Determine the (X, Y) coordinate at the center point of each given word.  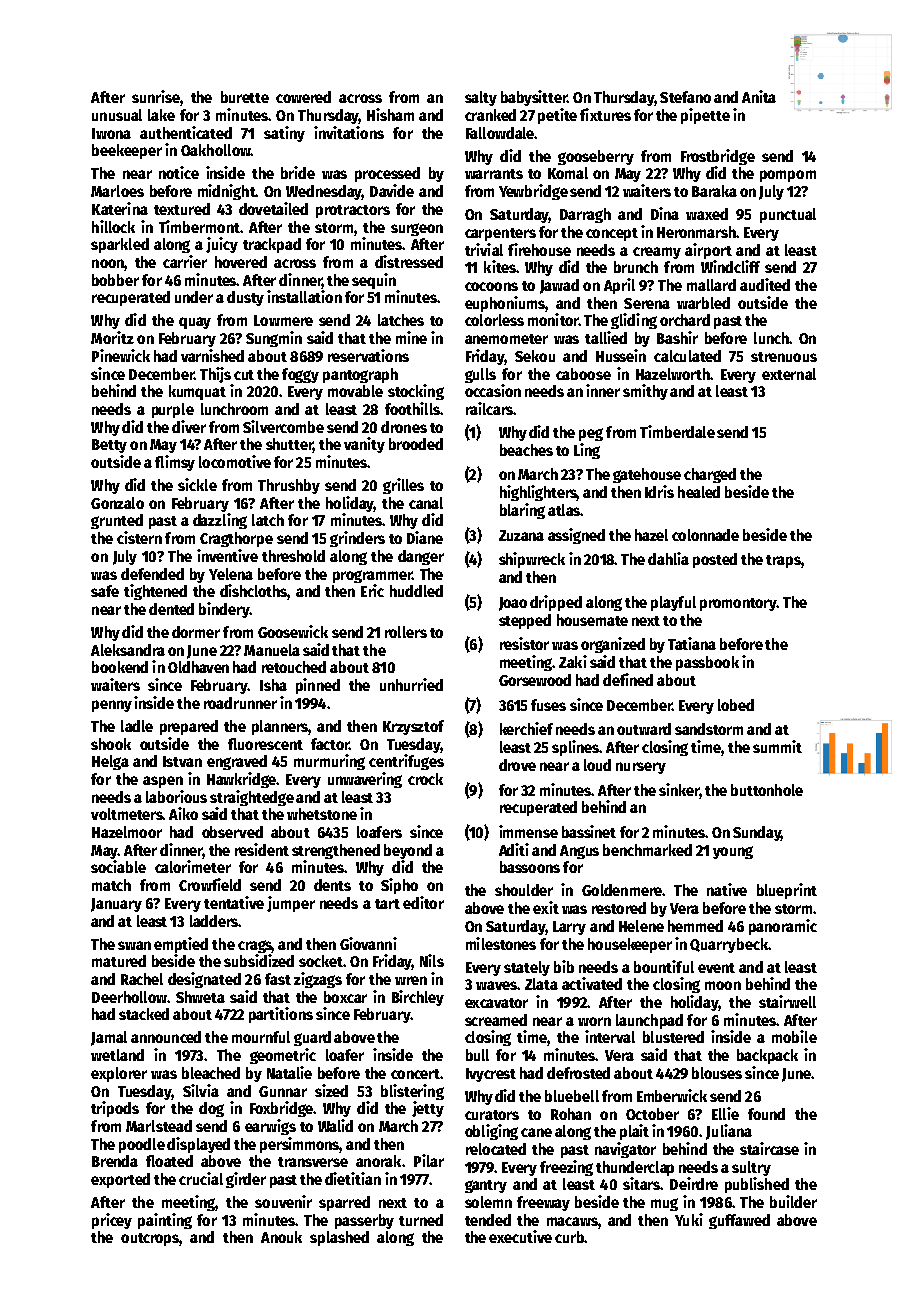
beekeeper (127, 151)
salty (481, 98)
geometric (283, 1056)
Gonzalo (117, 503)
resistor (524, 643)
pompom (788, 176)
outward (644, 729)
